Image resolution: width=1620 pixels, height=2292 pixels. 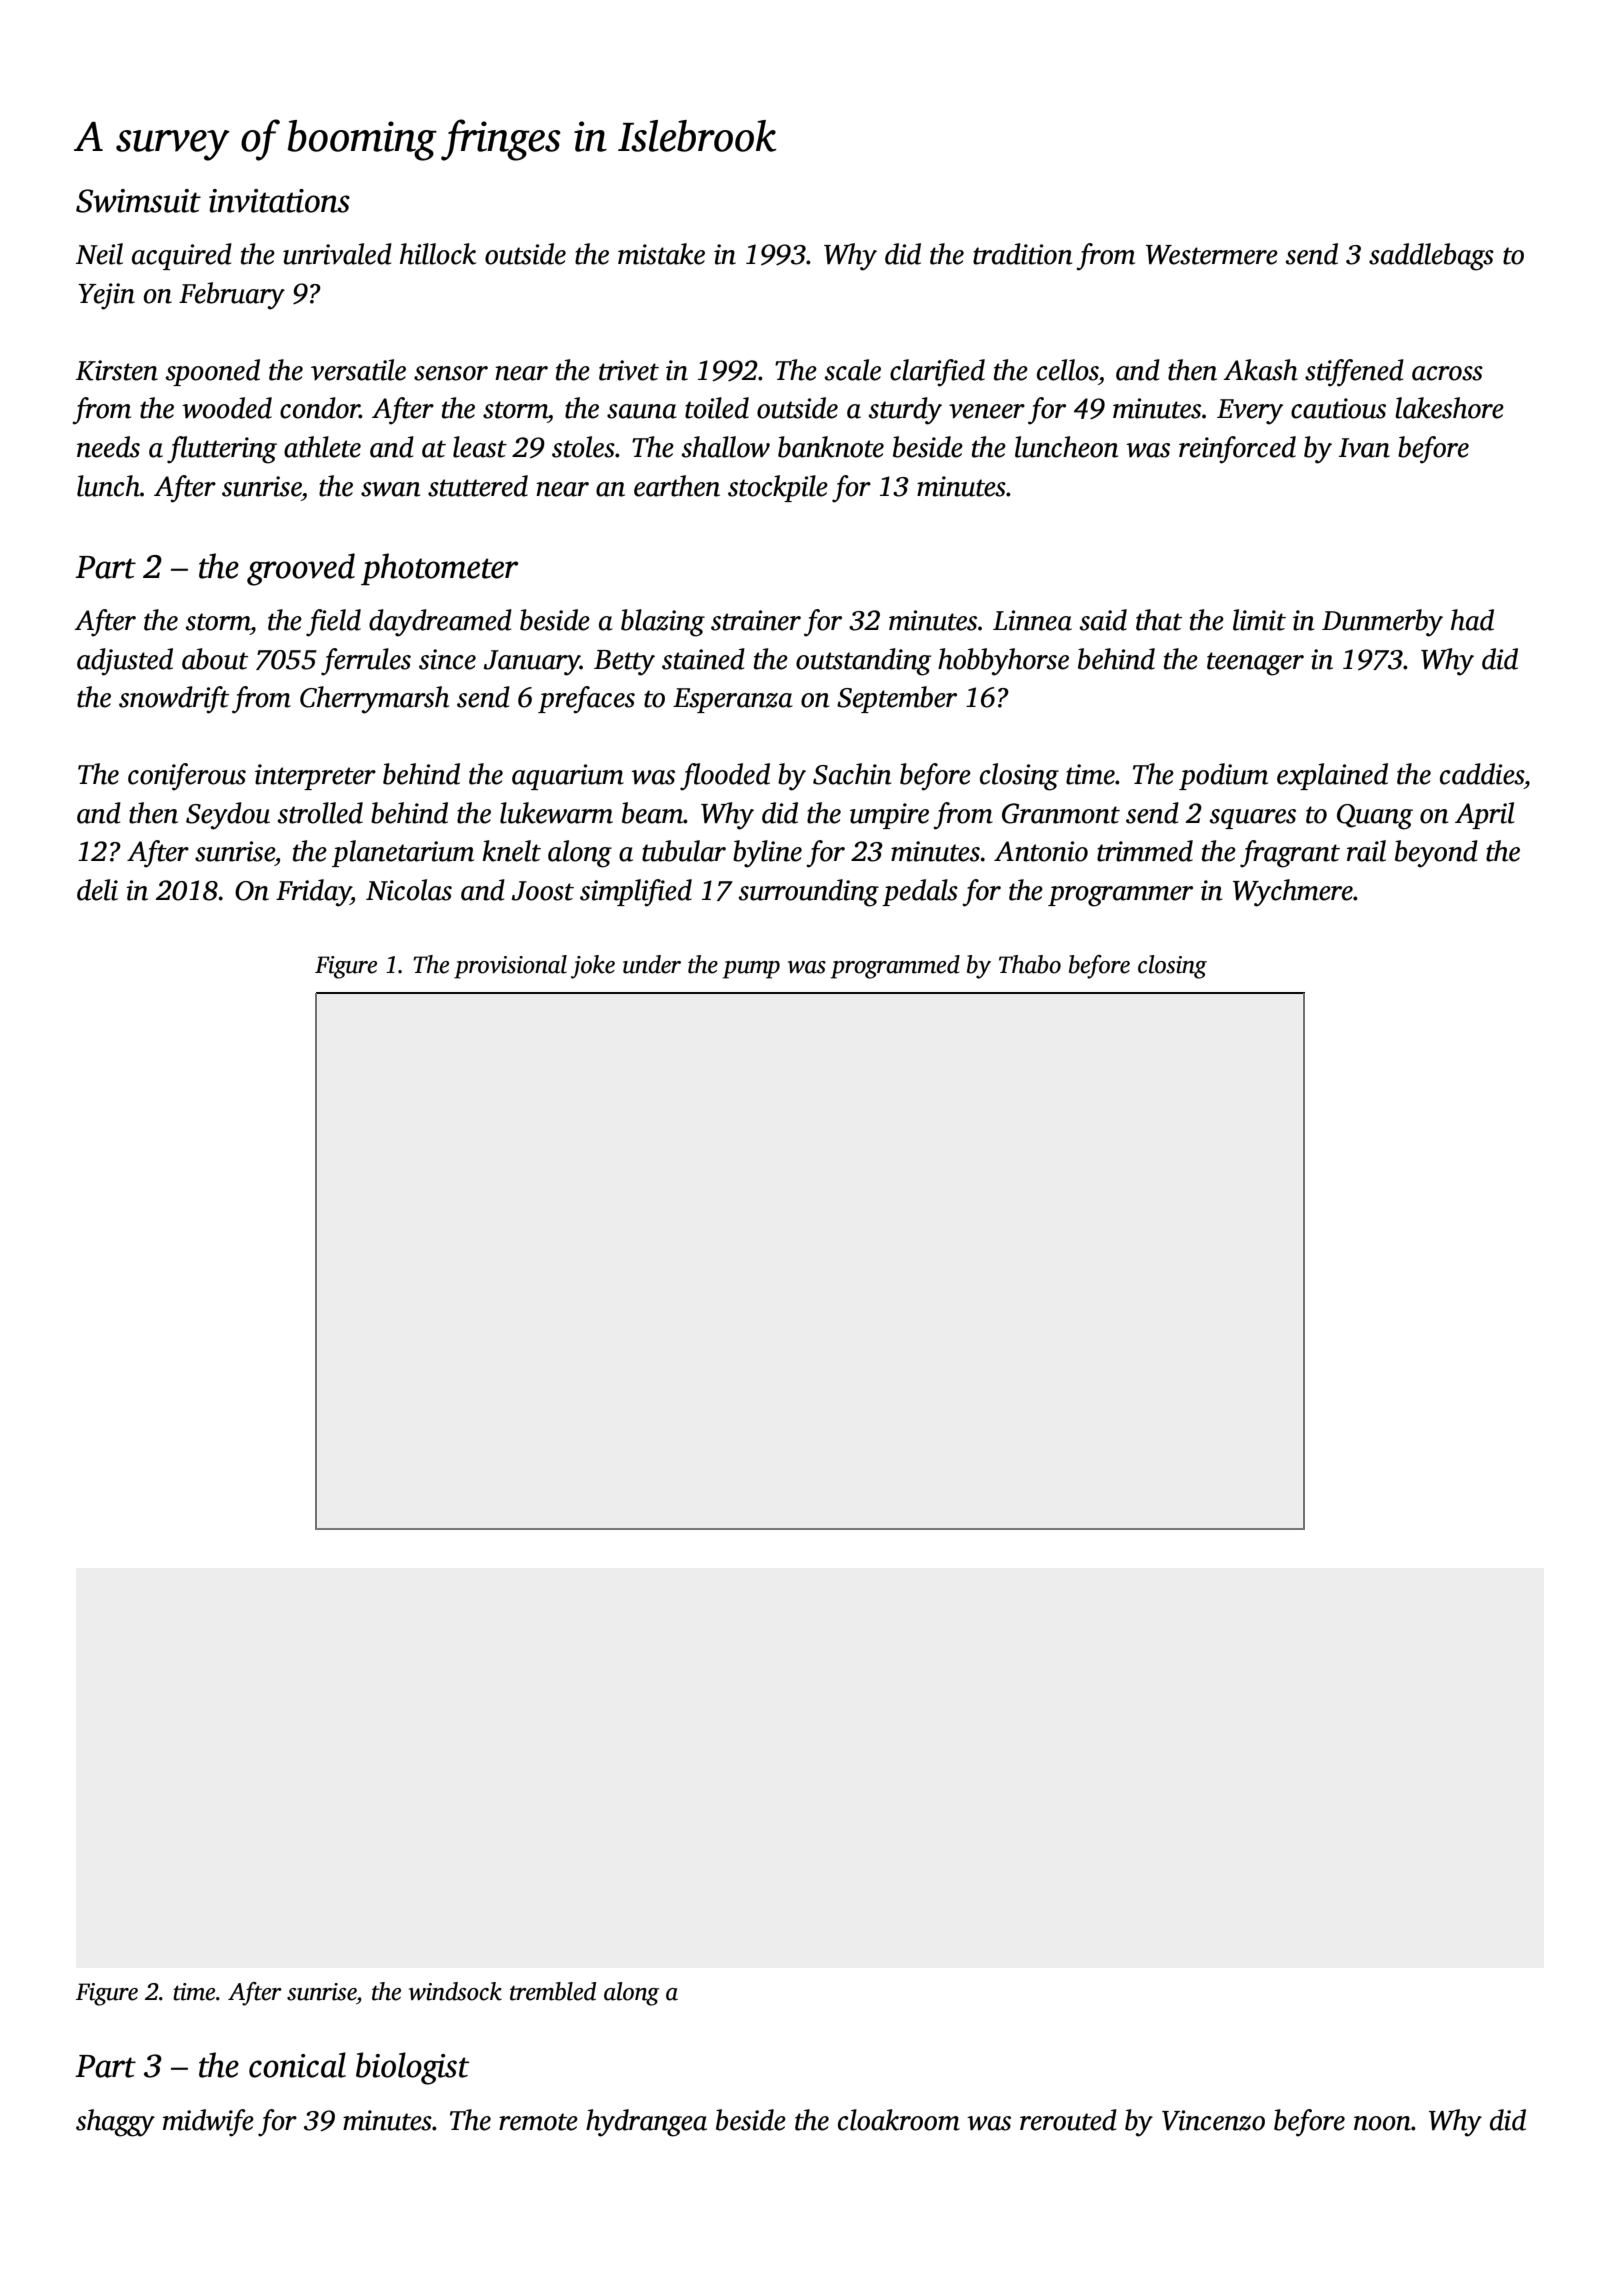 What do you see at coordinates (1482, 774) in the document?
I see `caddies` at bounding box center [1482, 774].
